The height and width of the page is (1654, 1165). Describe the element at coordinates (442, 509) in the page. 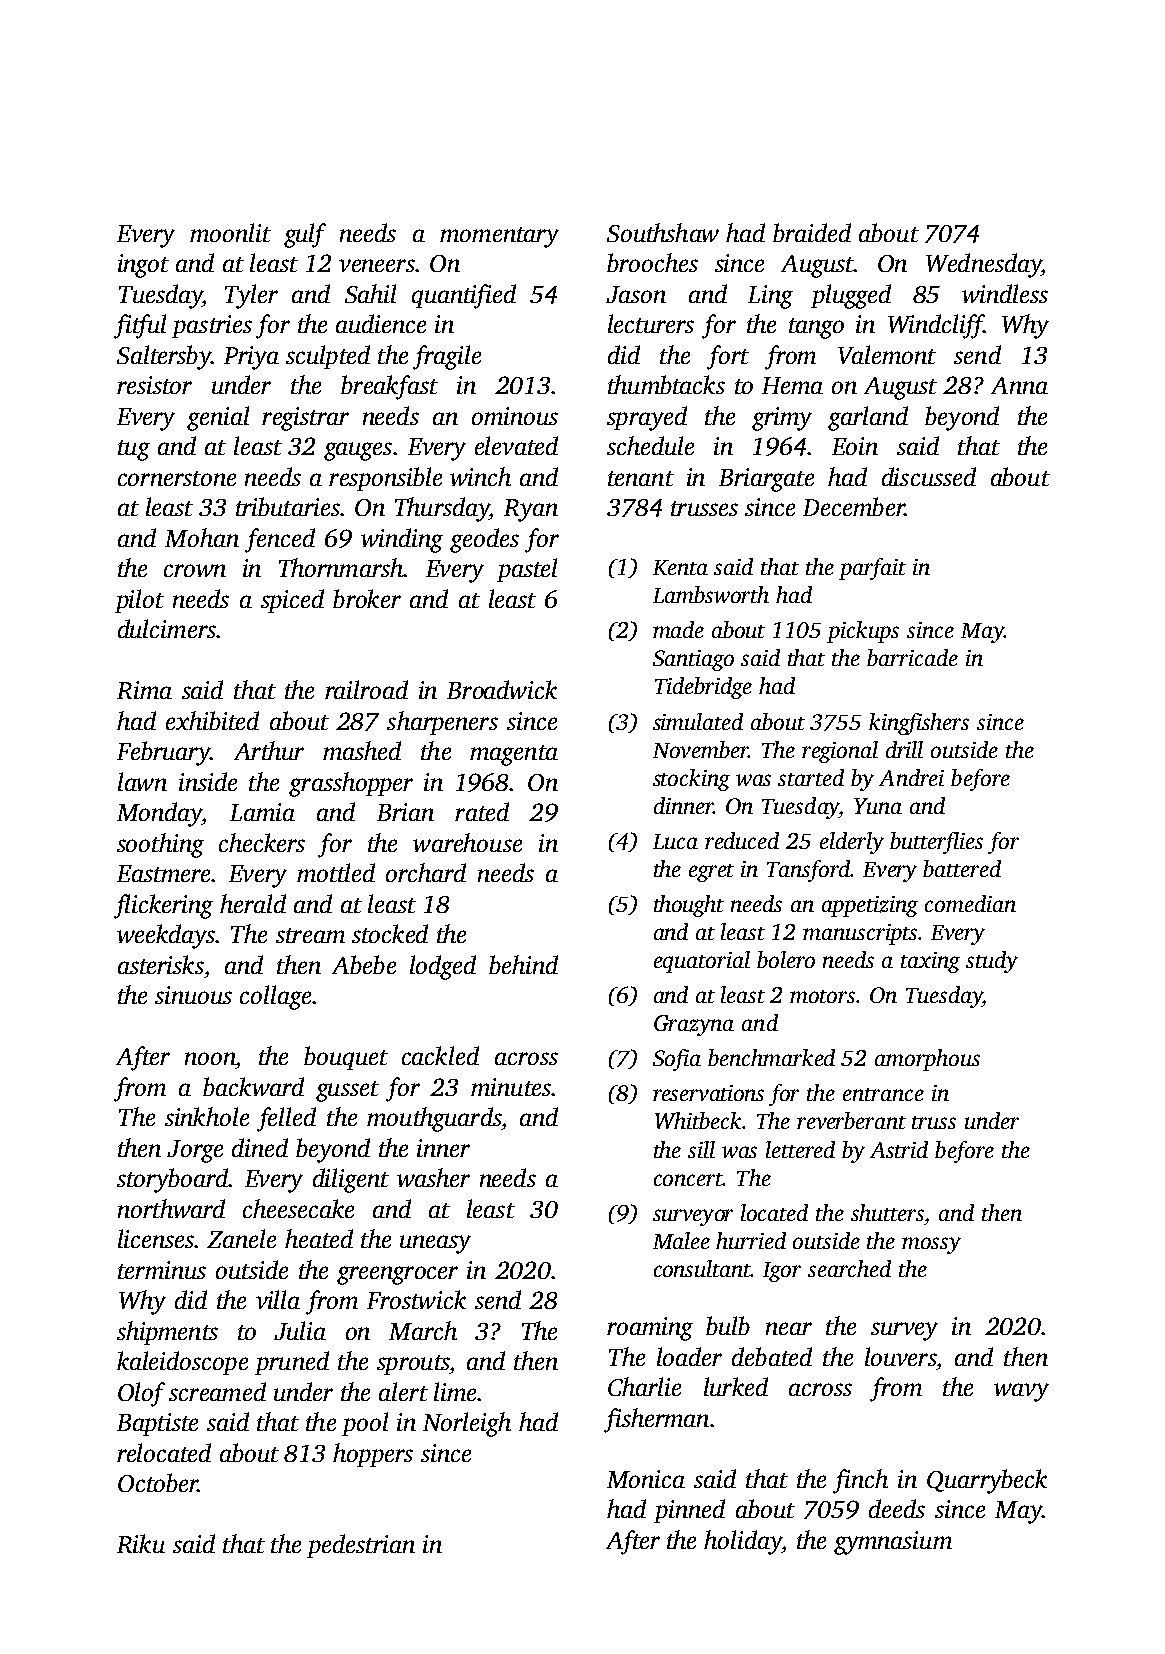

I see `Thursday` at that location.
